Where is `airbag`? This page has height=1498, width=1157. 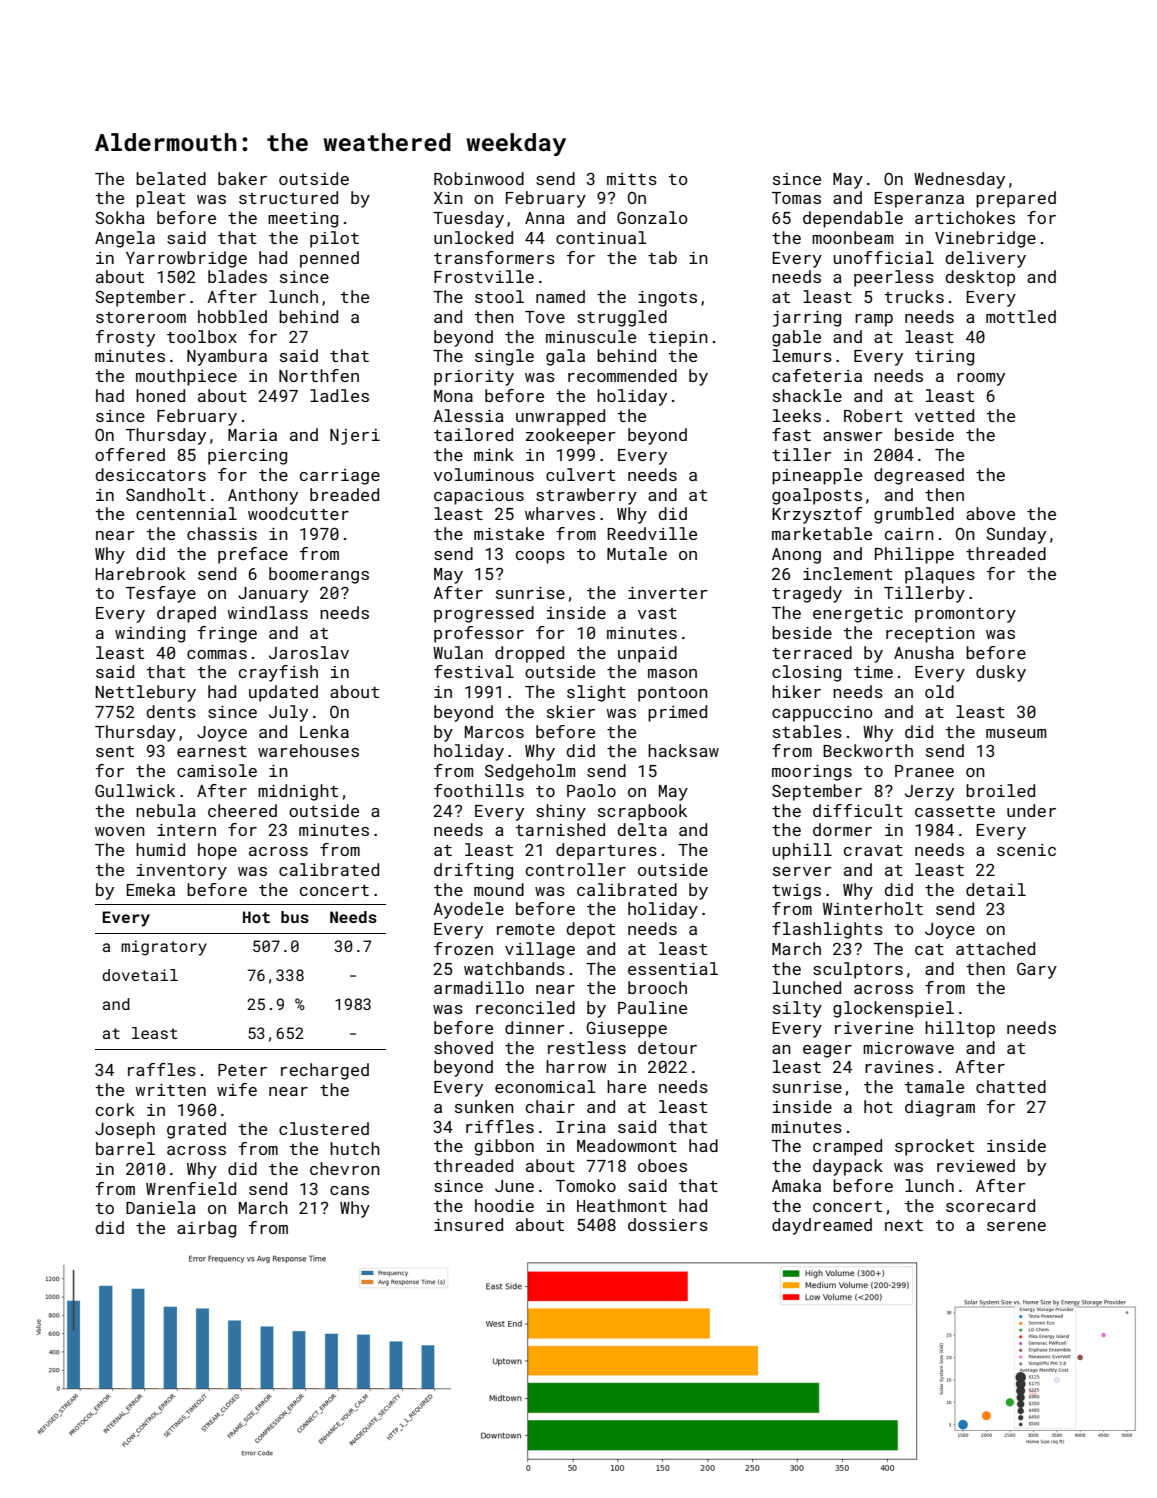
airbag is located at coordinates (206, 1229).
